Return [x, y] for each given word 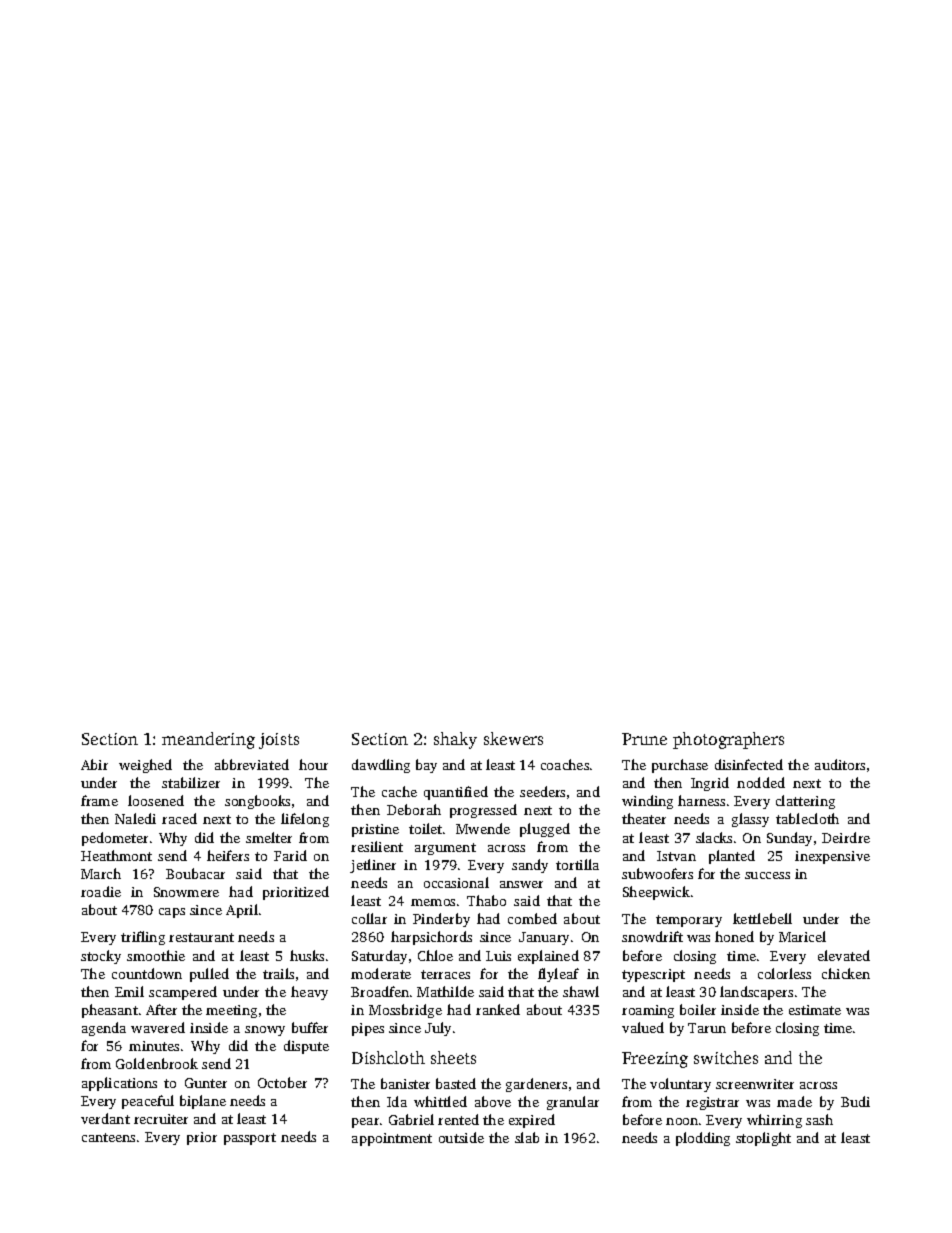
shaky [455, 740]
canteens [108, 1137]
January [544, 938]
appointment [392, 1139]
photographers [728, 740]
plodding [703, 1139]
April [242, 911]
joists [279, 741]
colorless [784, 973]
